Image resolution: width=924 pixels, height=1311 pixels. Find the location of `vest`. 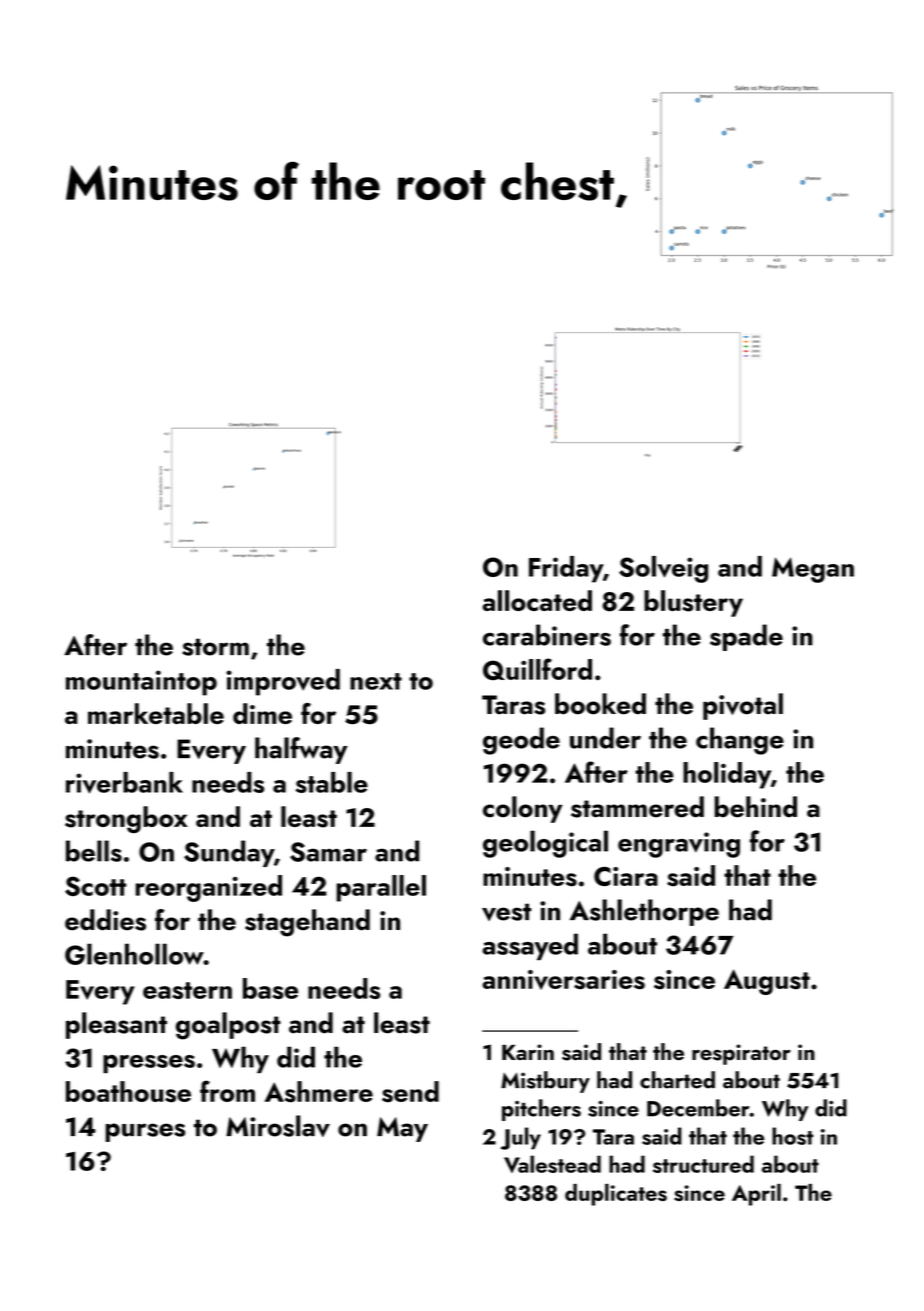

vest is located at coordinates (506, 912).
